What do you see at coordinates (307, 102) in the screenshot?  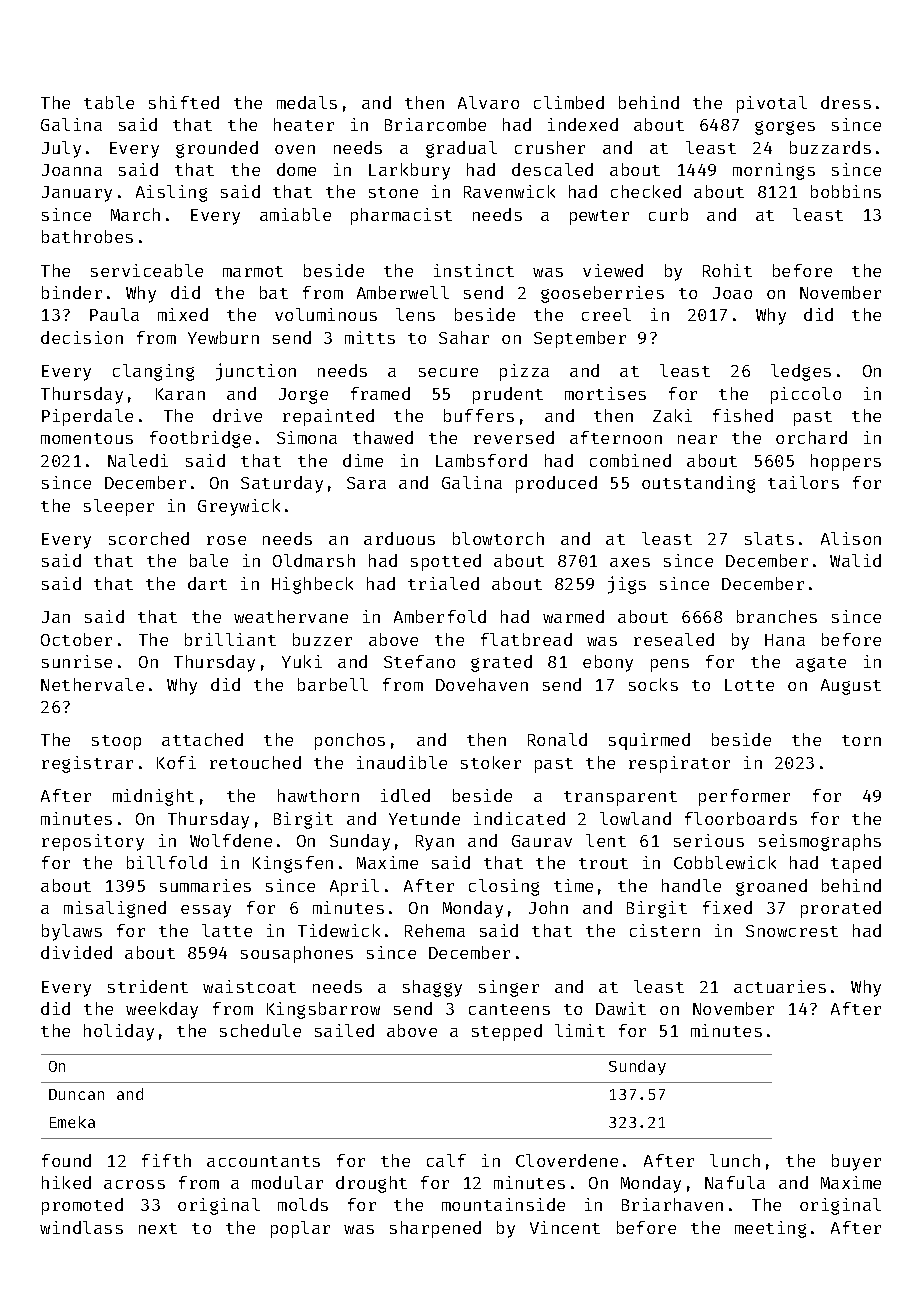 I see `medals` at bounding box center [307, 102].
